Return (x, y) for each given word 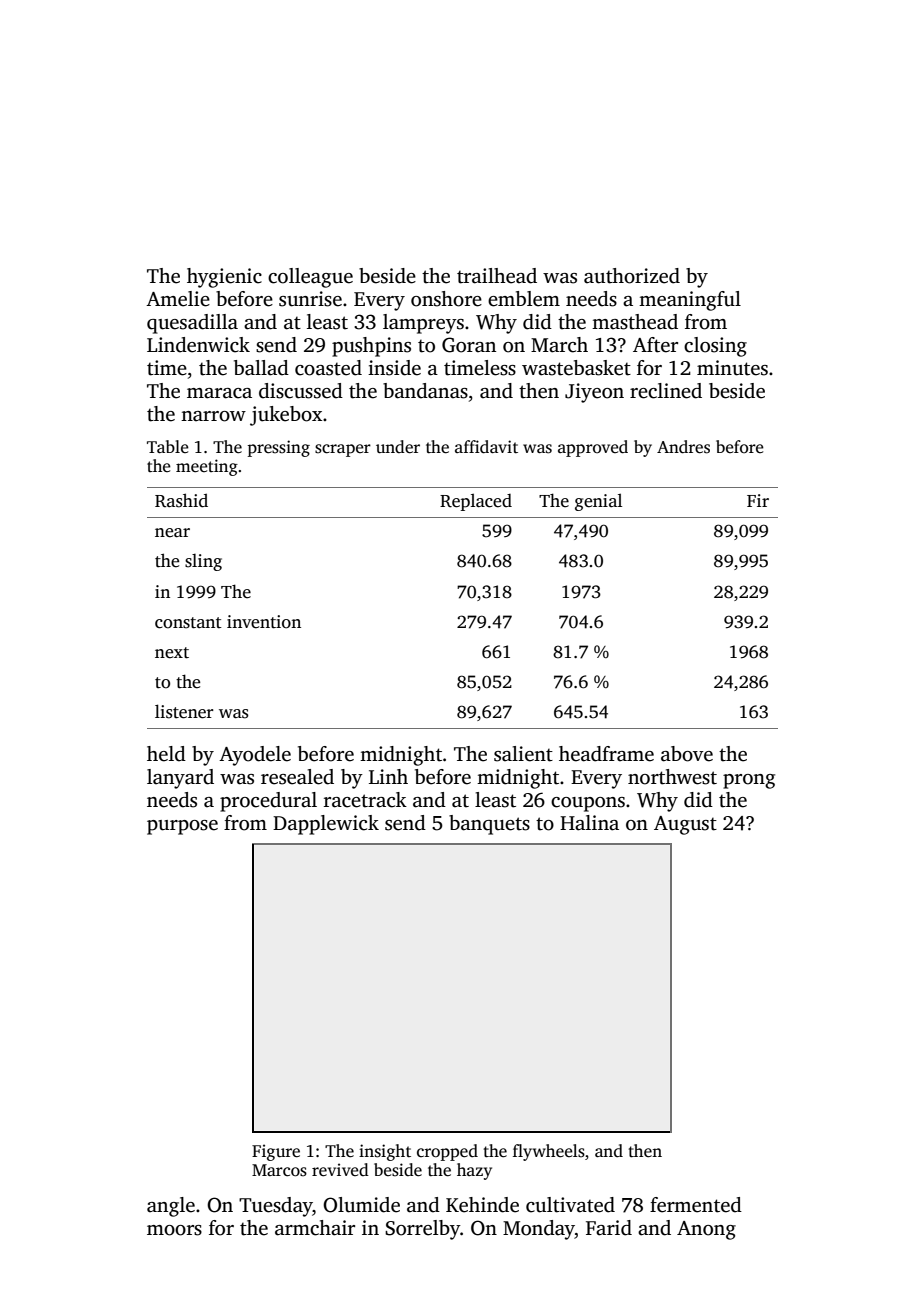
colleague (310, 278)
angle (171, 1207)
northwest (672, 777)
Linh (388, 776)
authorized (632, 276)
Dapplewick (326, 825)
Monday (539, 1230)
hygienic (224, 278)
